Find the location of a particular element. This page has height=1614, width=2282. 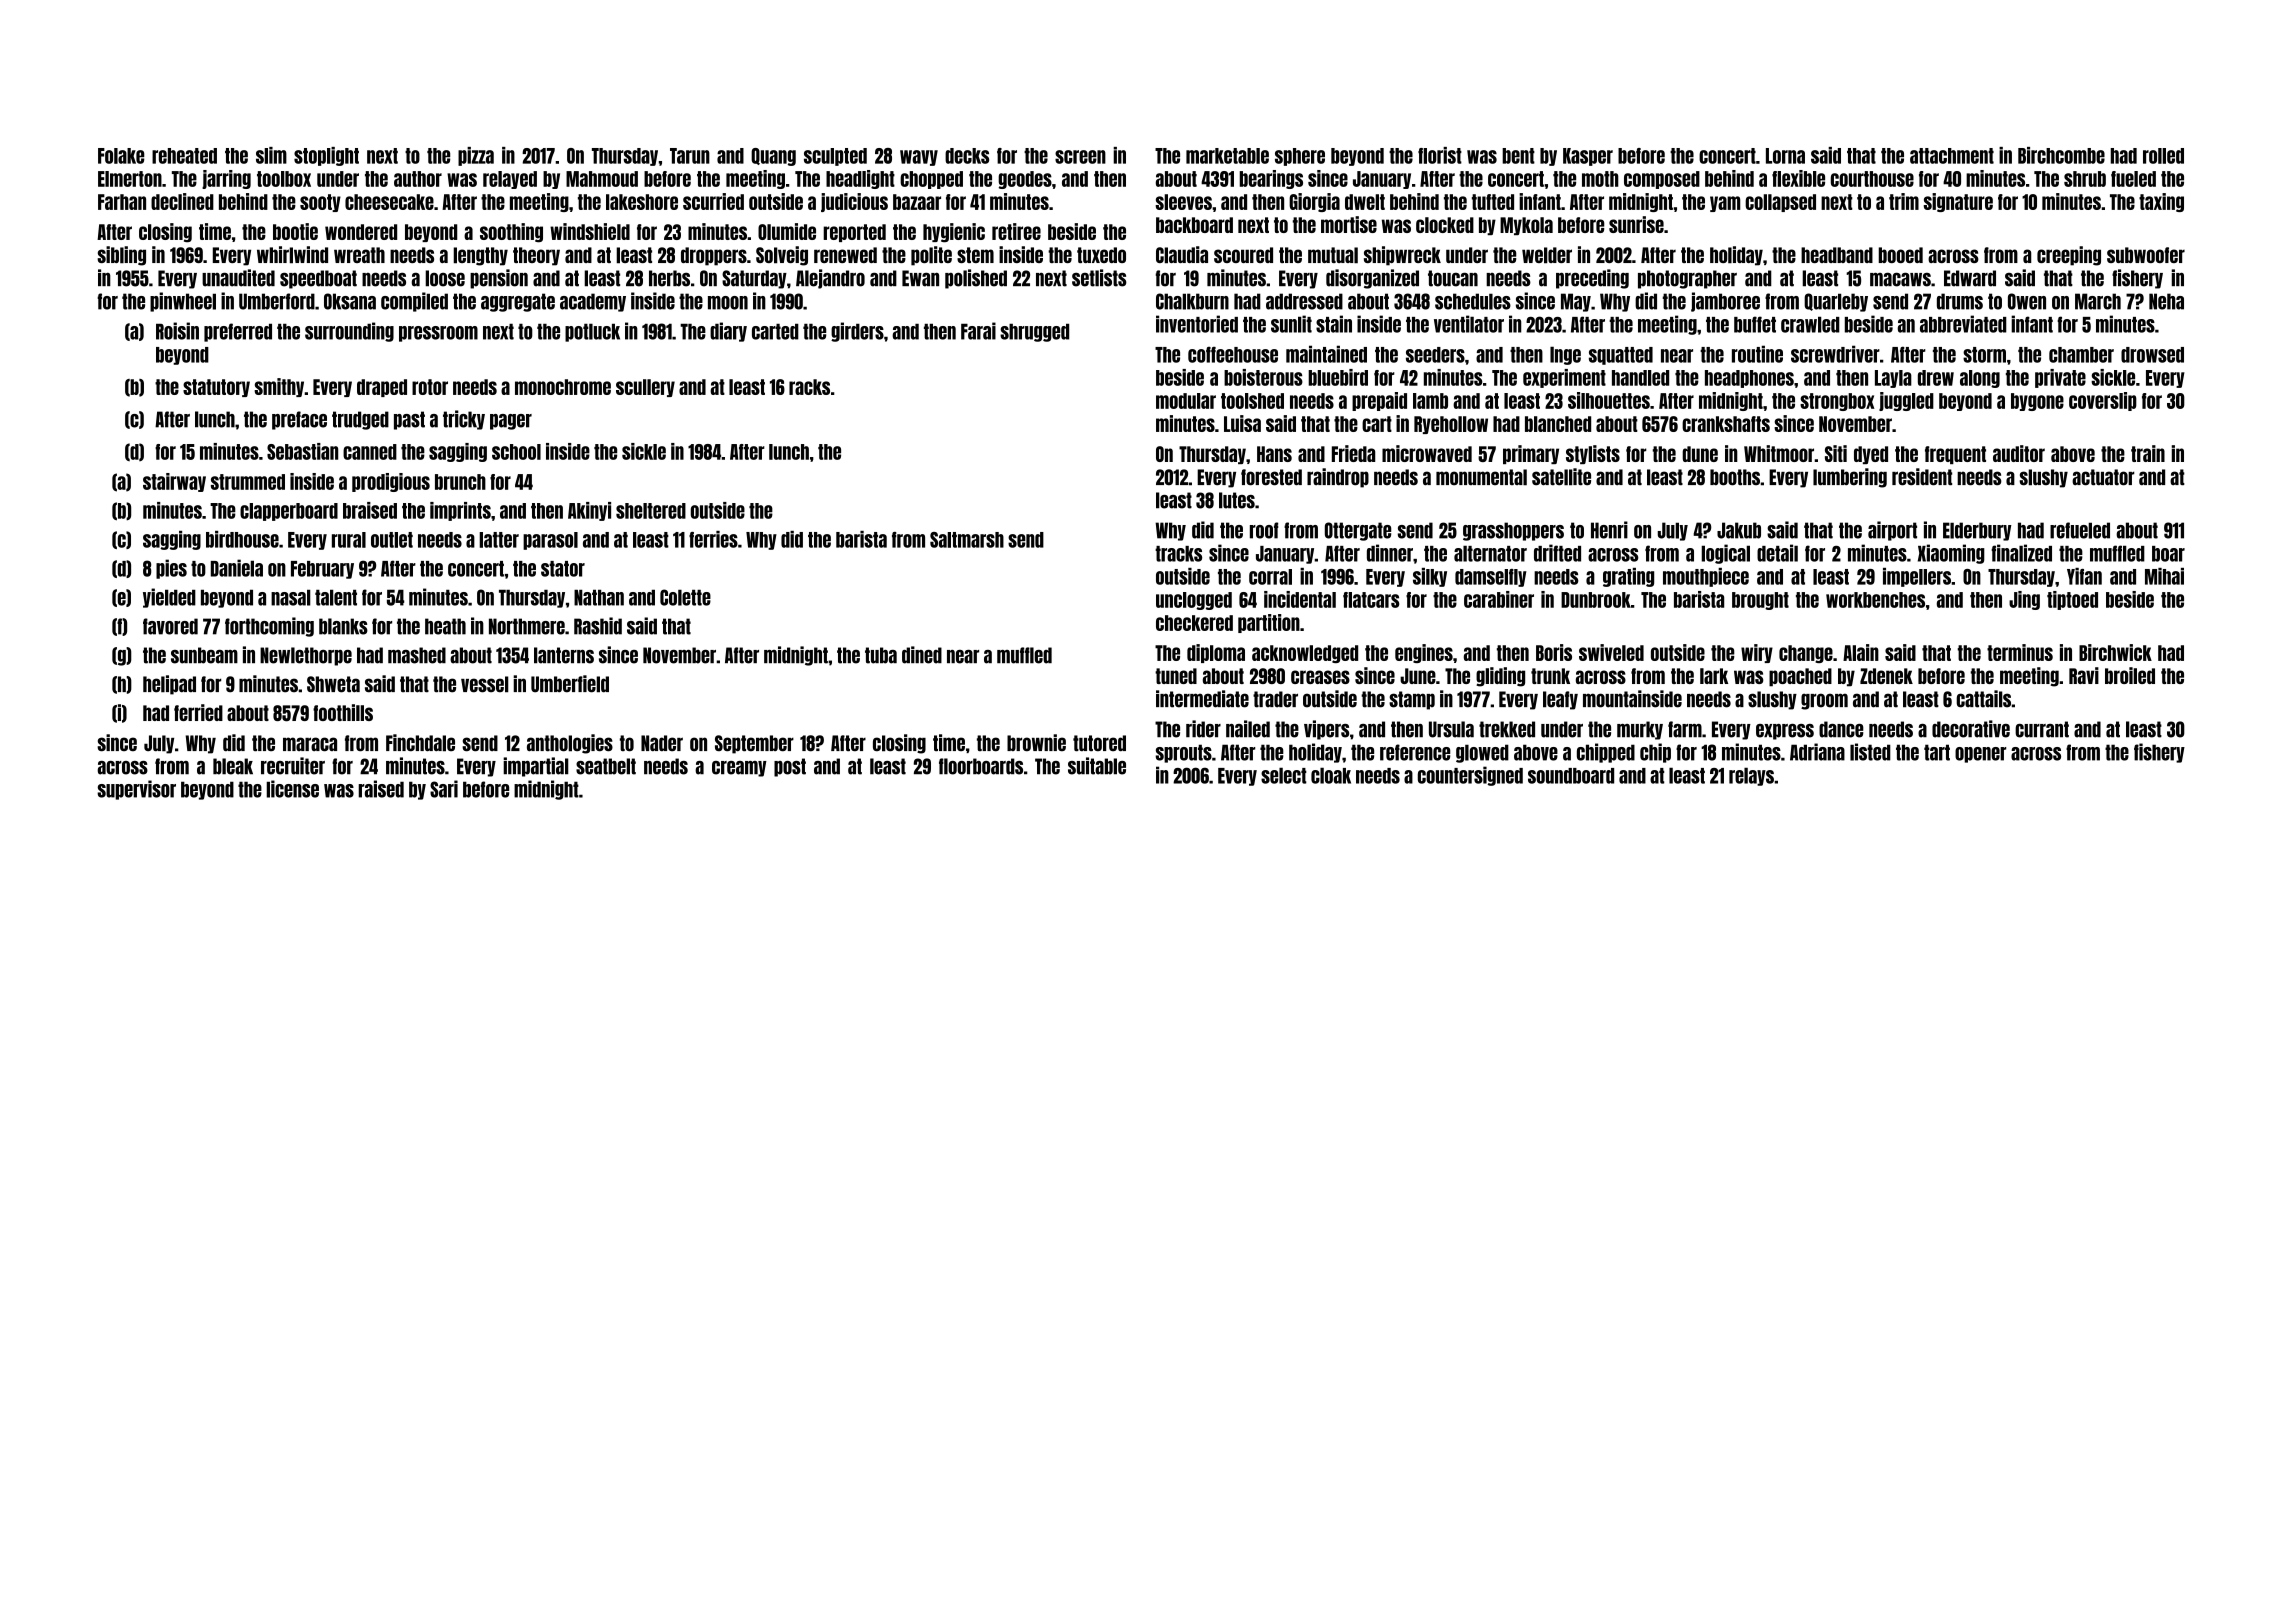

rolled is located at coordinates (2163, 156).
